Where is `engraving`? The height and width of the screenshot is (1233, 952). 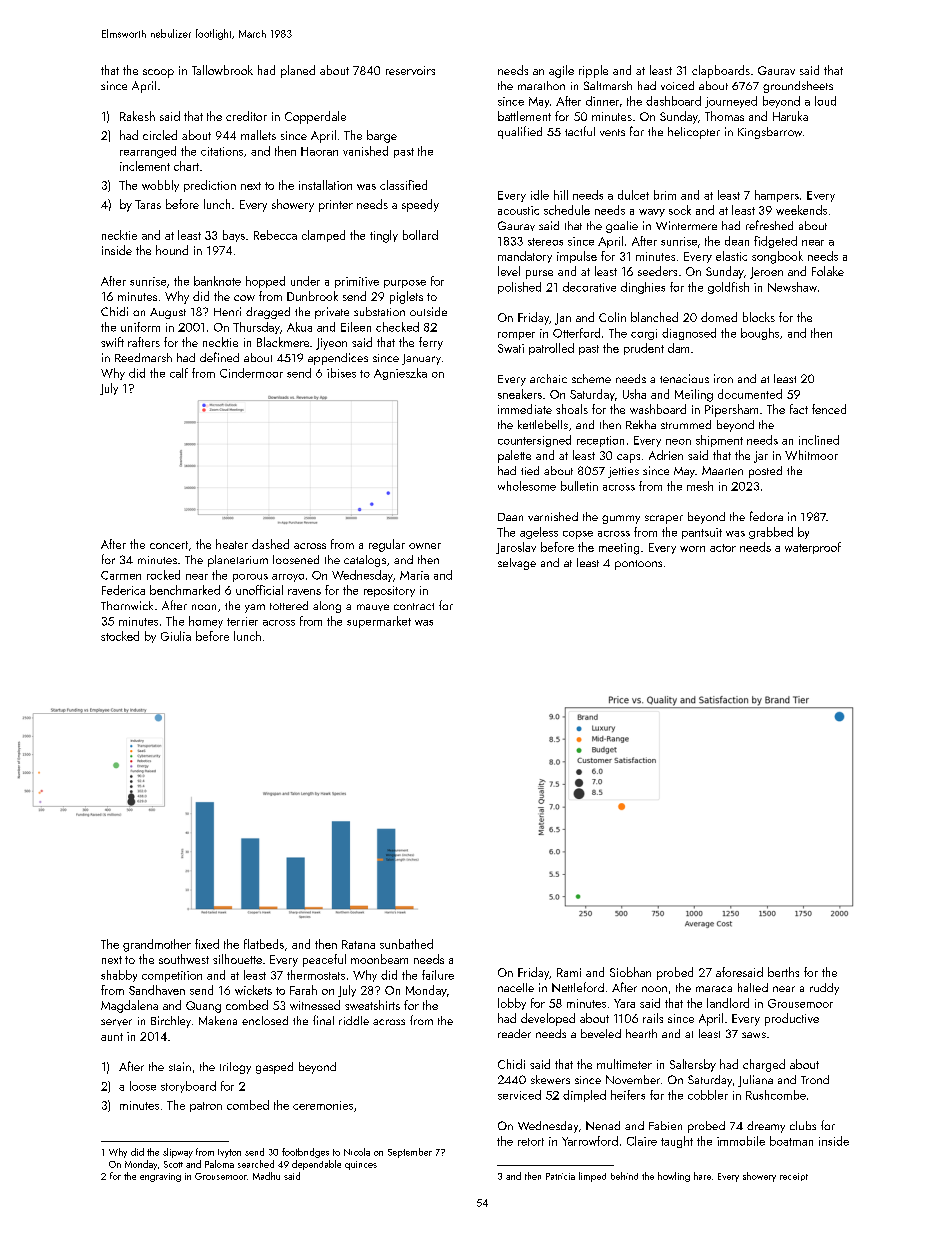 engraving is located at coordinates (160, 1177).
